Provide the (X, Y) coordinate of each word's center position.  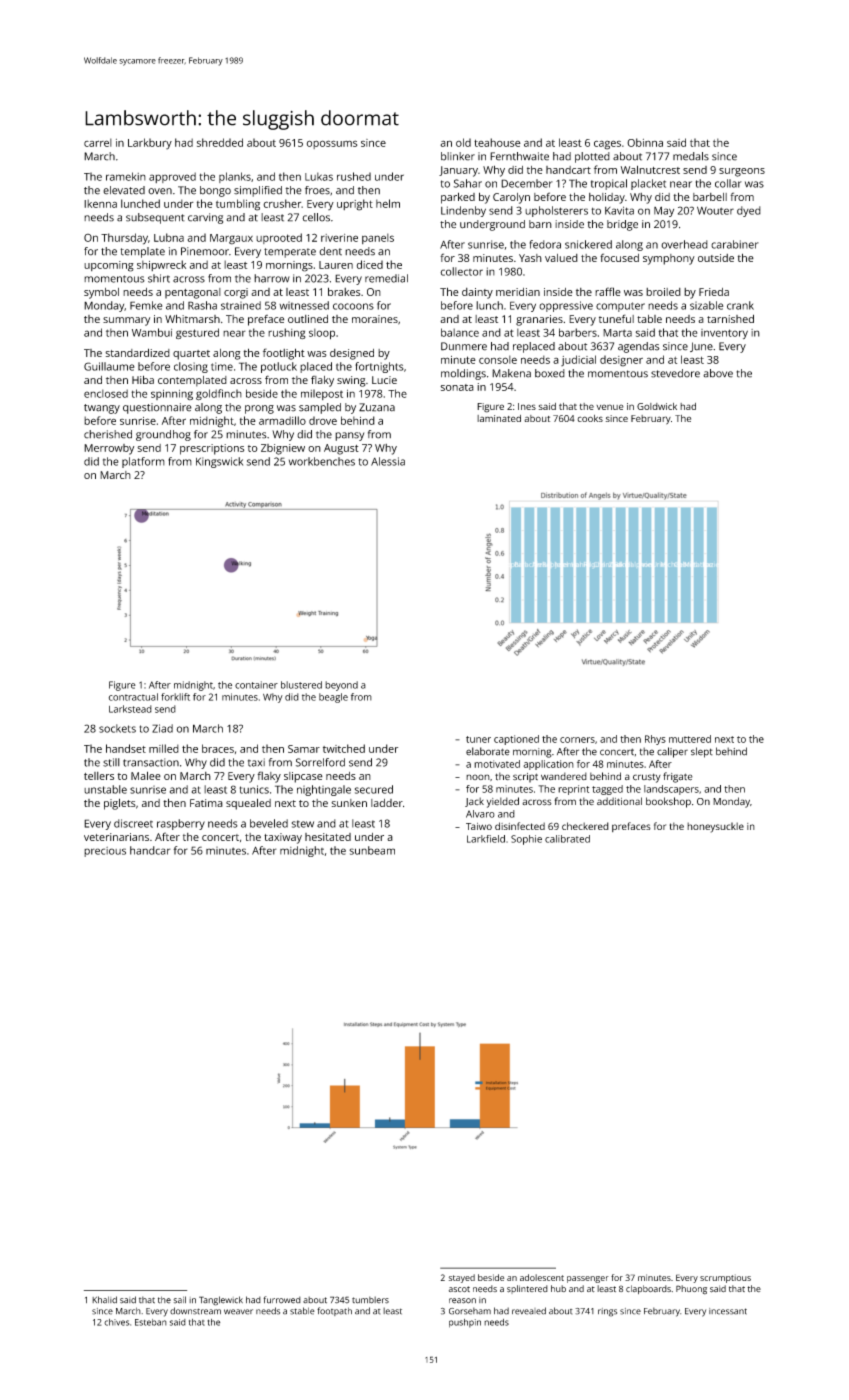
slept (702, 752)
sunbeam (372, 850)
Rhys (655, 740)
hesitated (328, 837)
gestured (197, 333)
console (498, 359)
